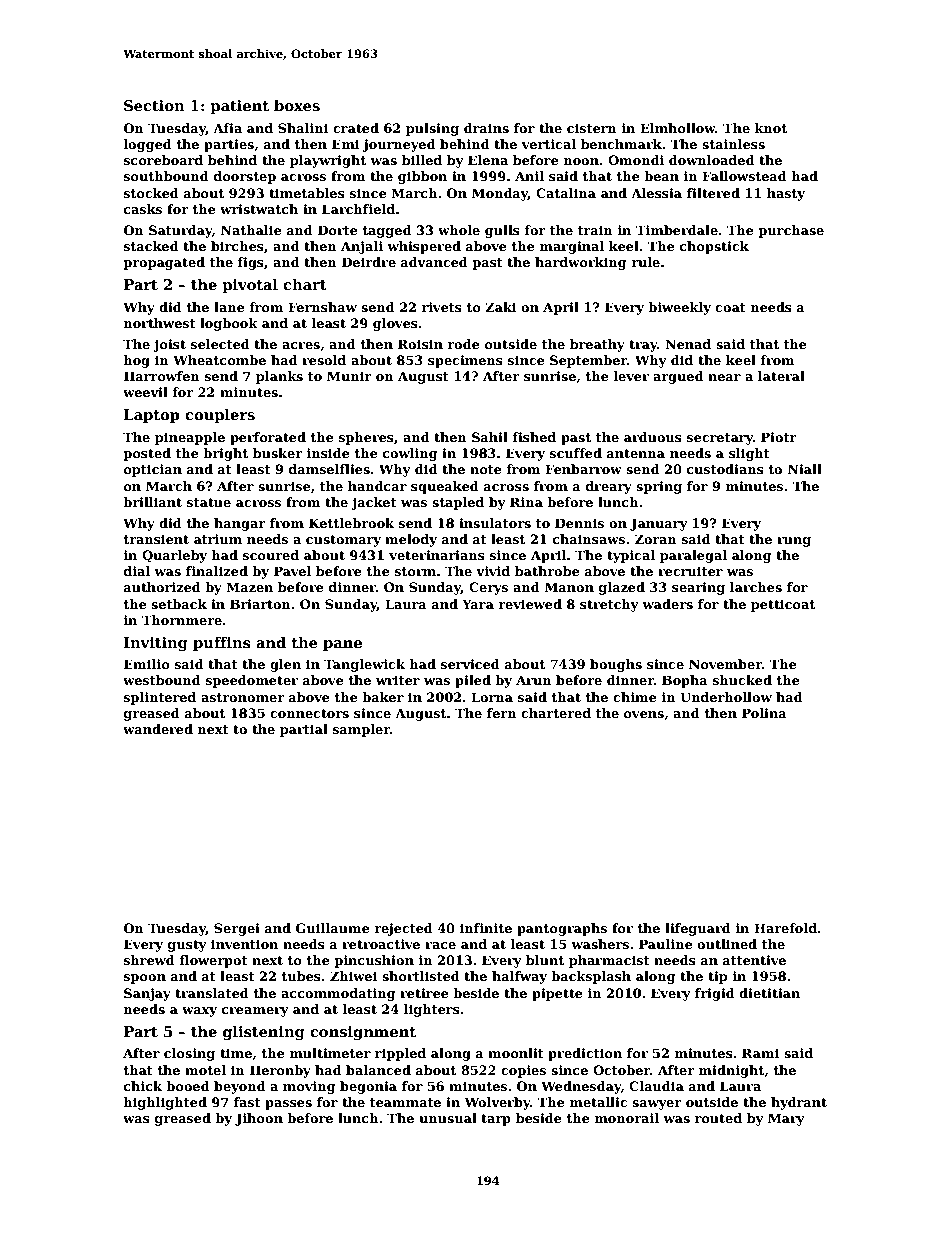 This document has height=1233, width=952. I want to click on patient, so click(239, 107).
